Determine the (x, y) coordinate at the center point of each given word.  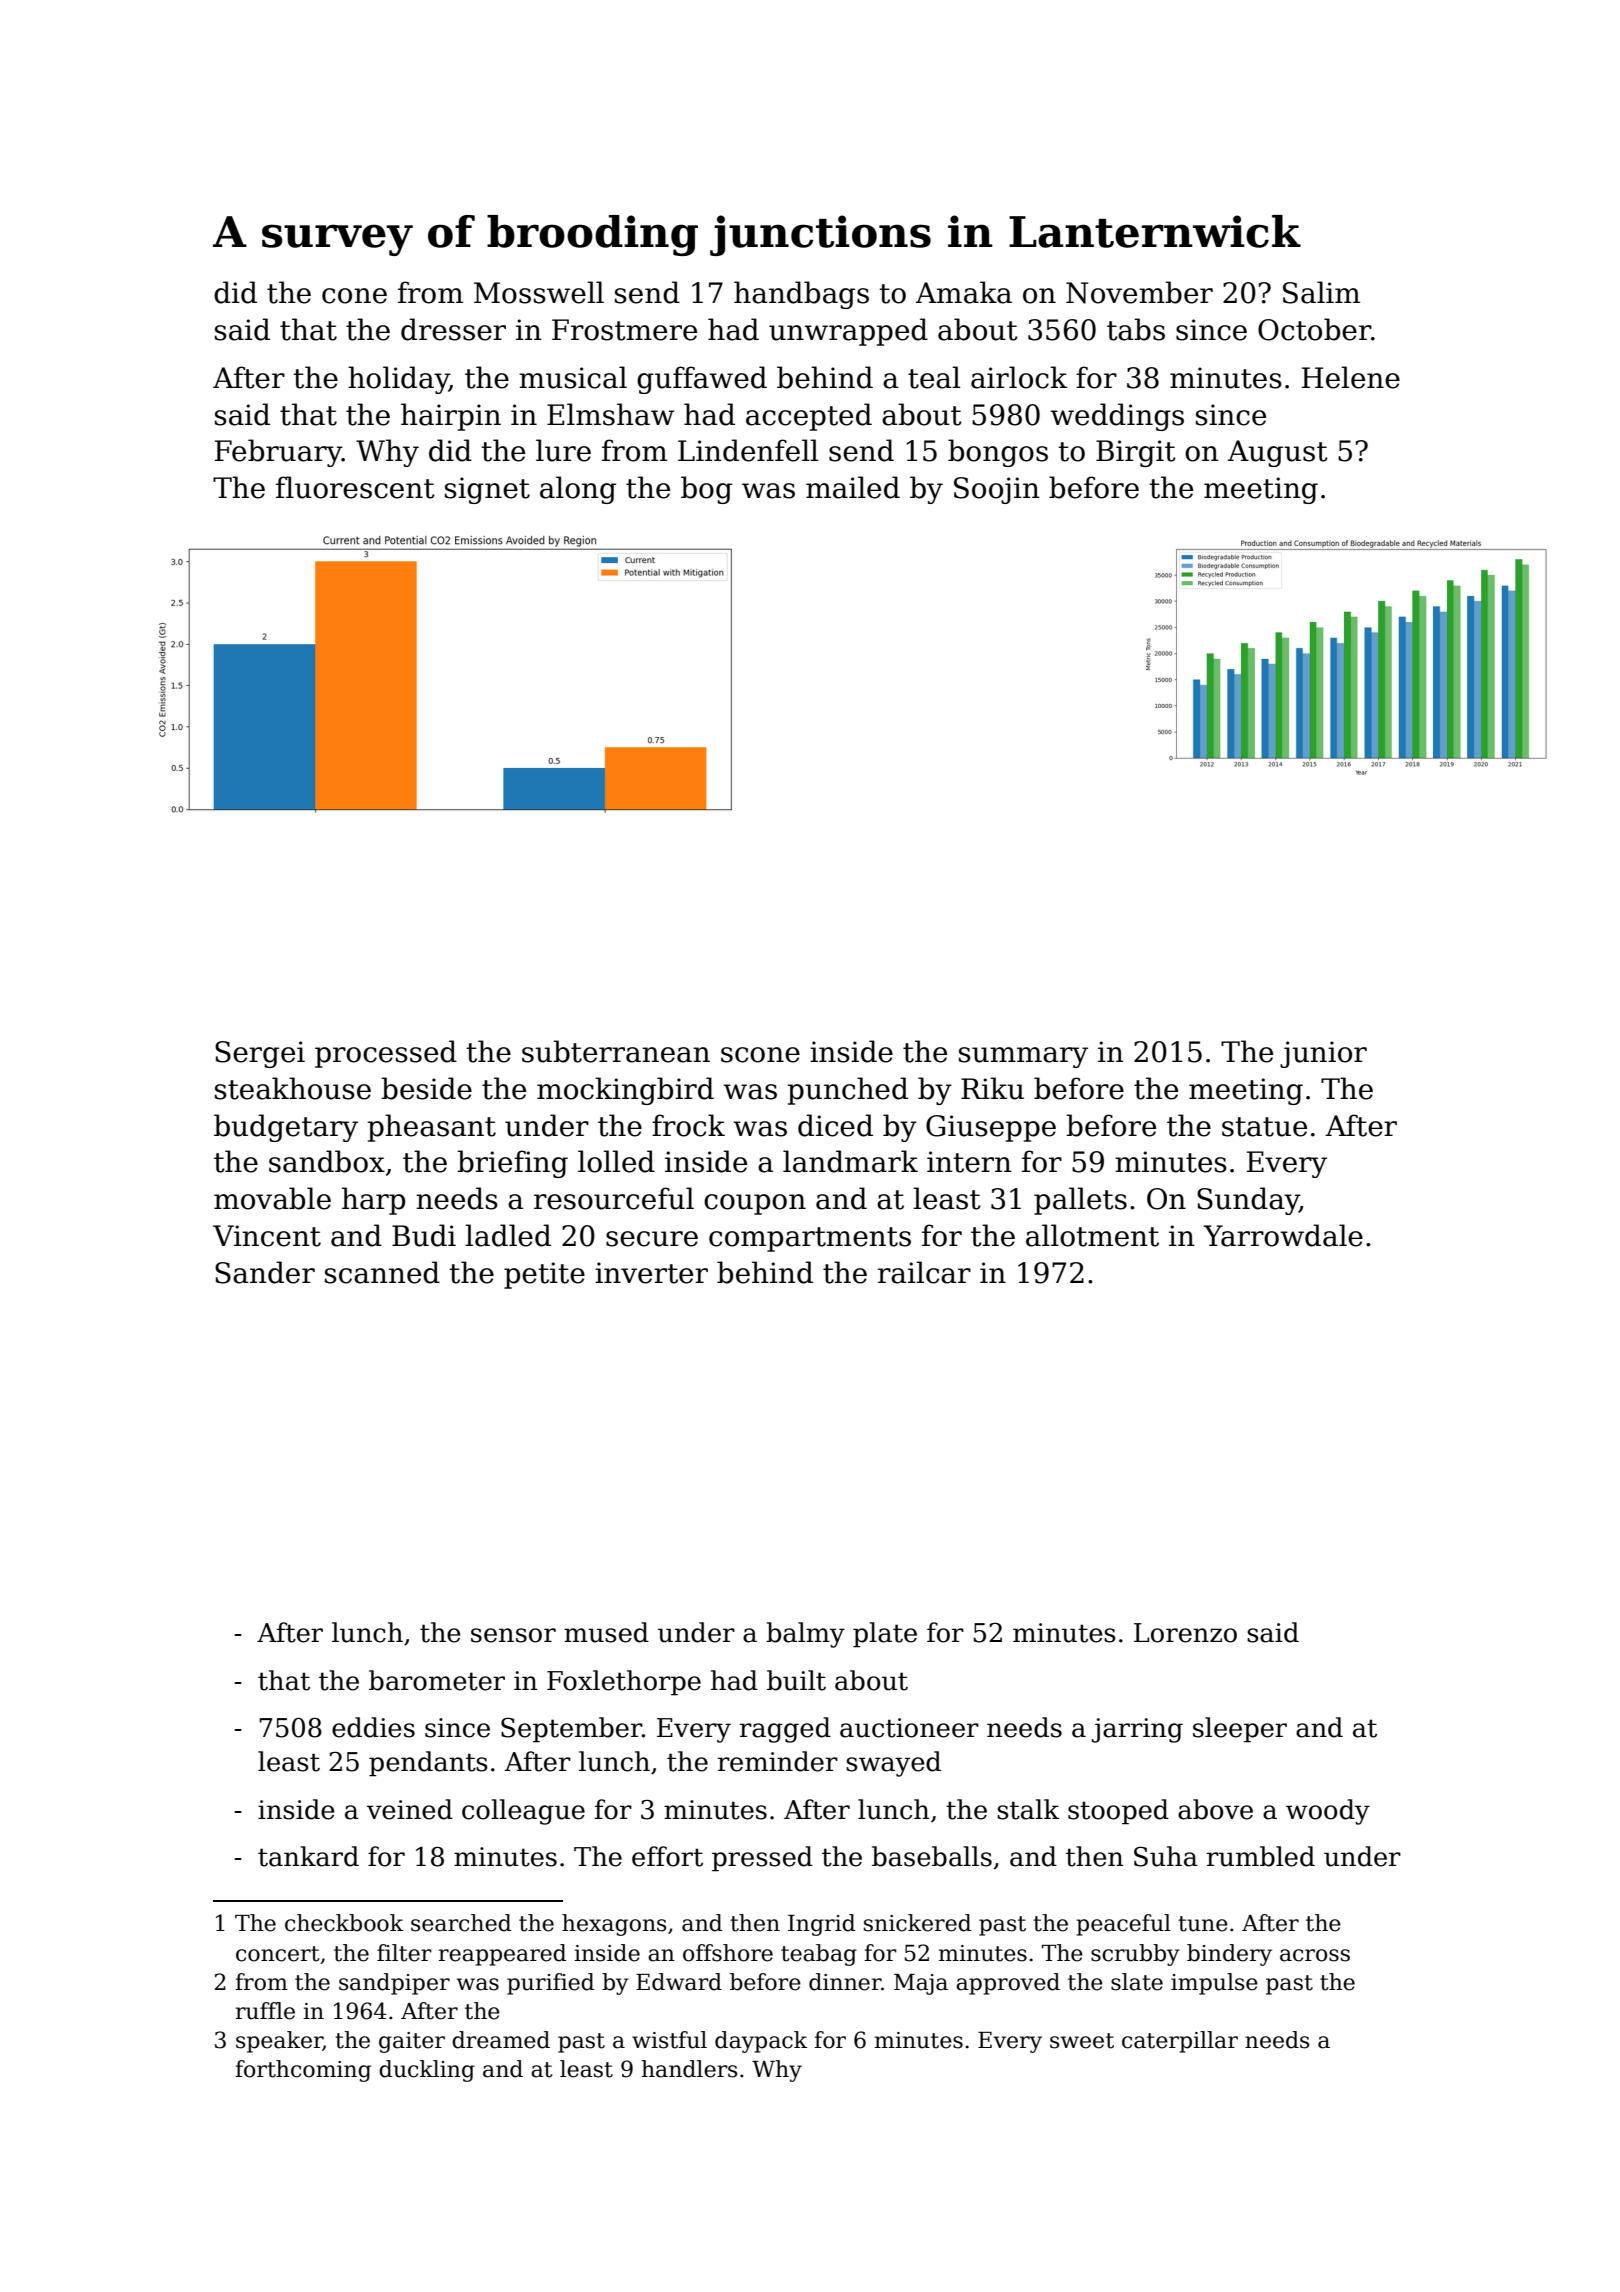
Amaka (963, 292)
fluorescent (355, 487)
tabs (1136, 329)
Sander (265, 1272)
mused (606, 1632)
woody (1328, 1812)
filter (404, 1953)
